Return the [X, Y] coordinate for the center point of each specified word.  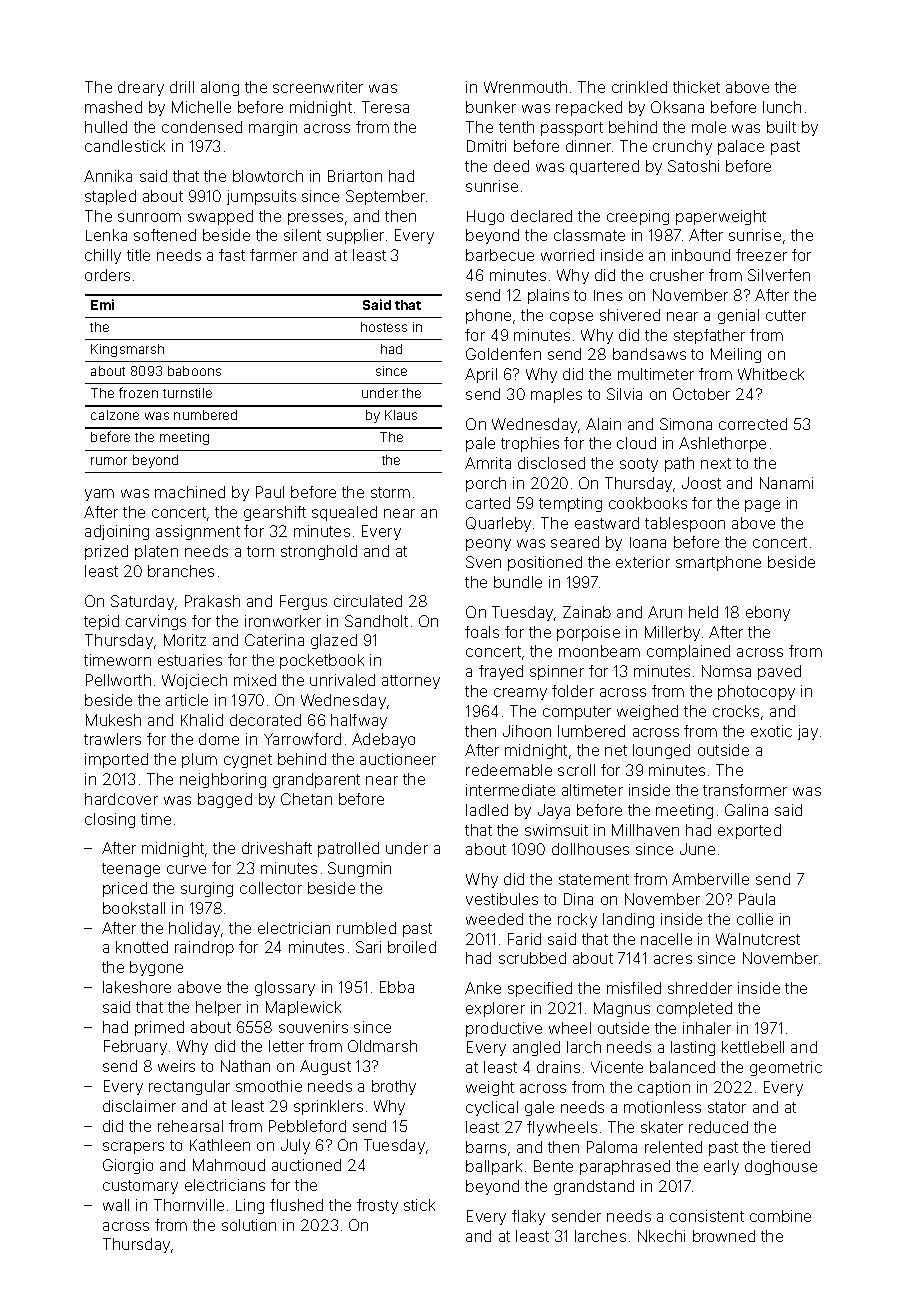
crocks [736, 711]
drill [182, 87]
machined [190, 492]
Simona [686, 424]
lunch [782, 107]
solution [249, 1225]
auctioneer [398, 759]
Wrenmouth [525, 87]
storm [390, 492]
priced [125, 889]
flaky [528, 1217]
